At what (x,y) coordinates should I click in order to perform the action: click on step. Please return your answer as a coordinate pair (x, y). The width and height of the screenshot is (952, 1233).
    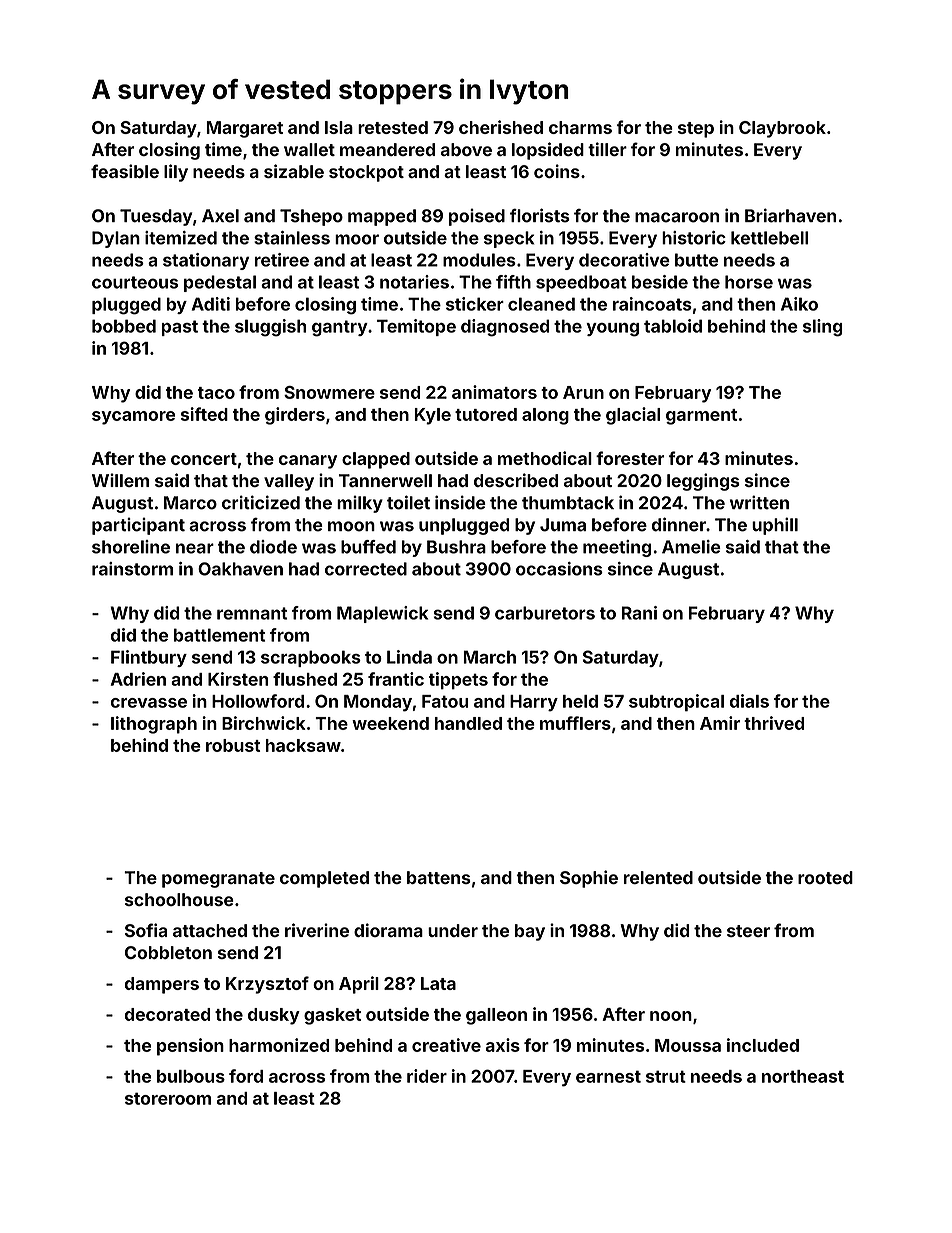
    Looking at the image, I should click on (696, 130).
